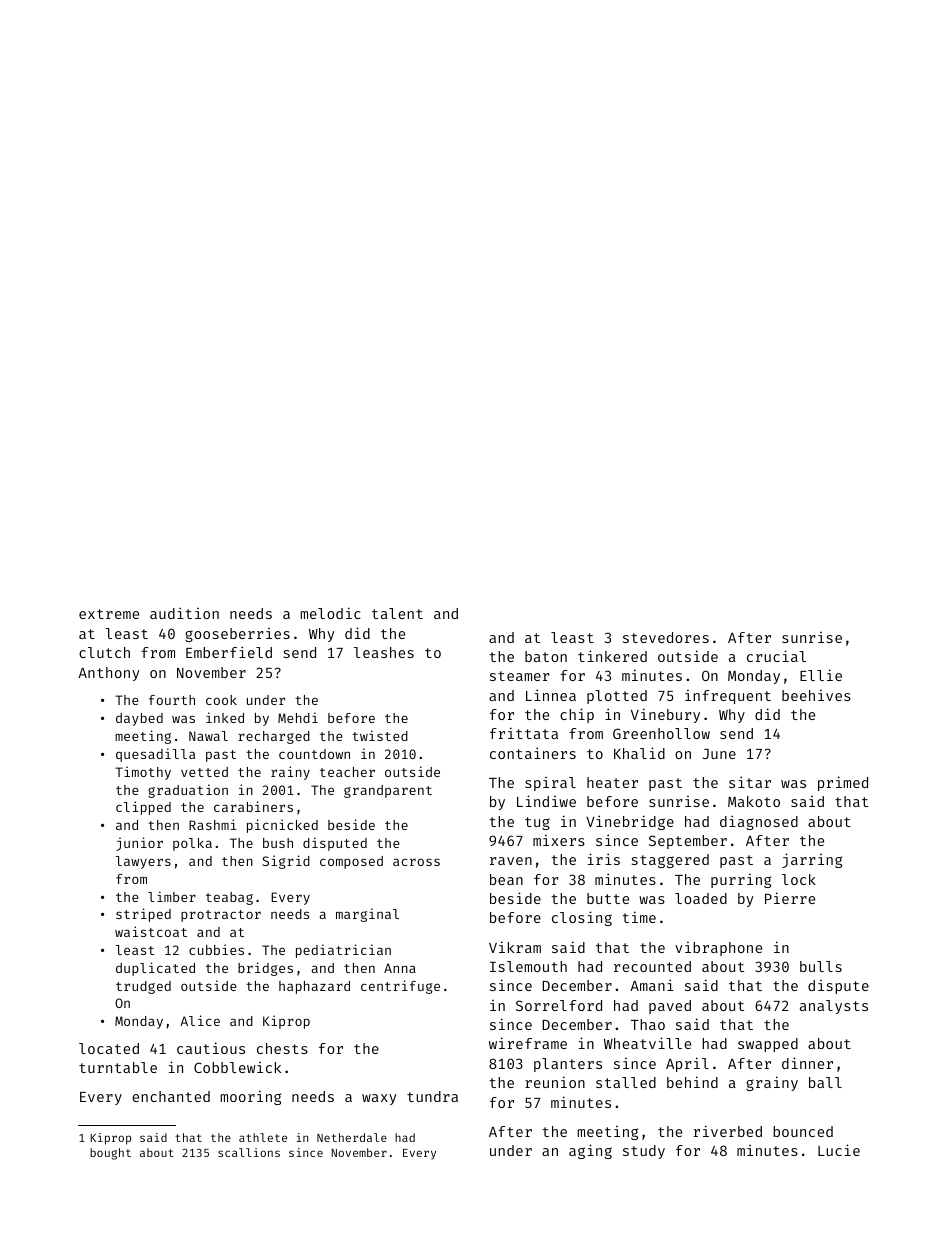 The width and height of the screenshot is (952, 1233). I want to click on across, so click(416, 862).
